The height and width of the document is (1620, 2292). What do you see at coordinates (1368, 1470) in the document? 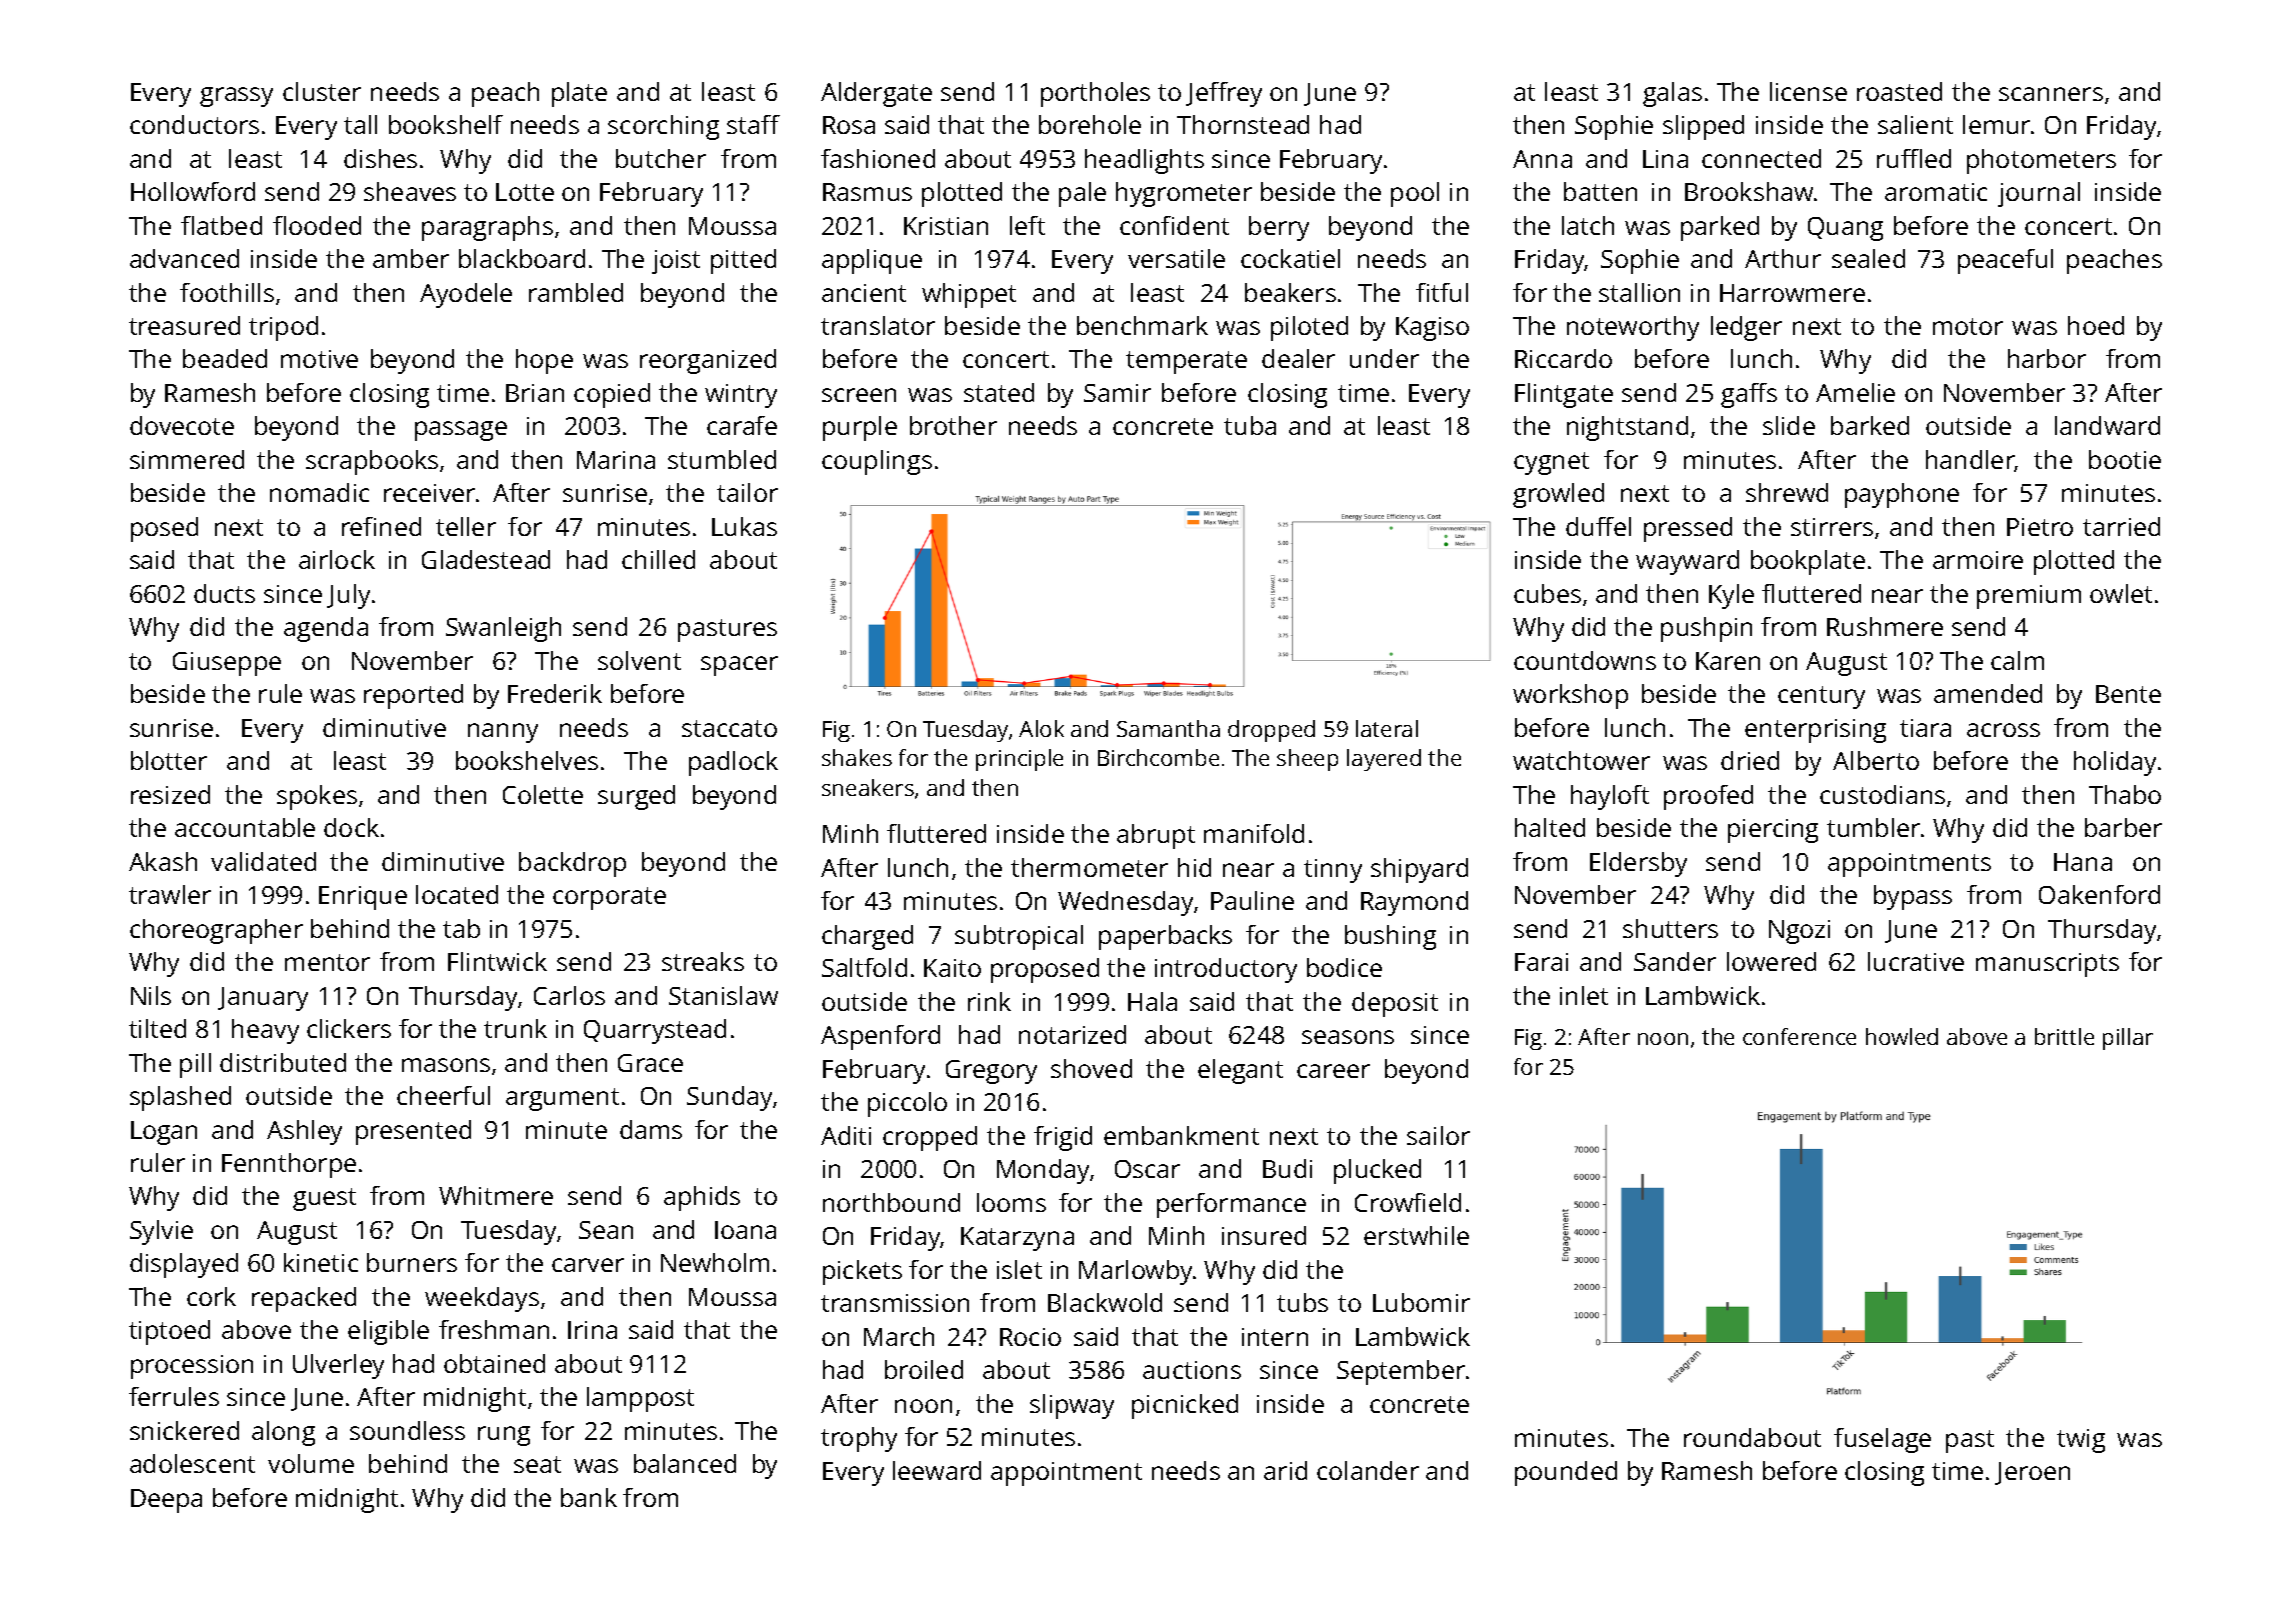
I see `colander` at bounding box center [1368, 1470].
